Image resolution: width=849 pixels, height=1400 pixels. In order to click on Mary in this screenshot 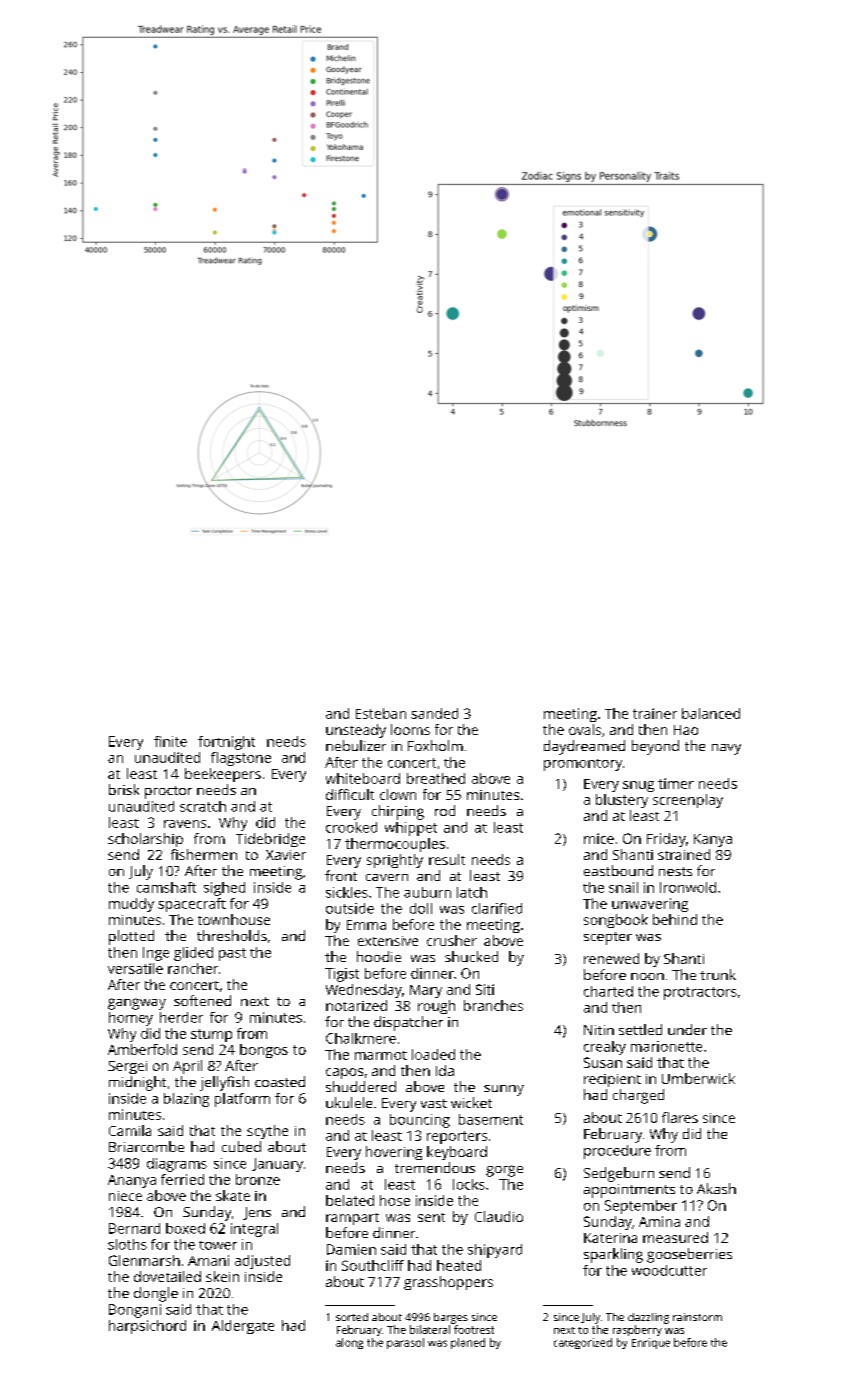, I will do `click(426, 991)`.
